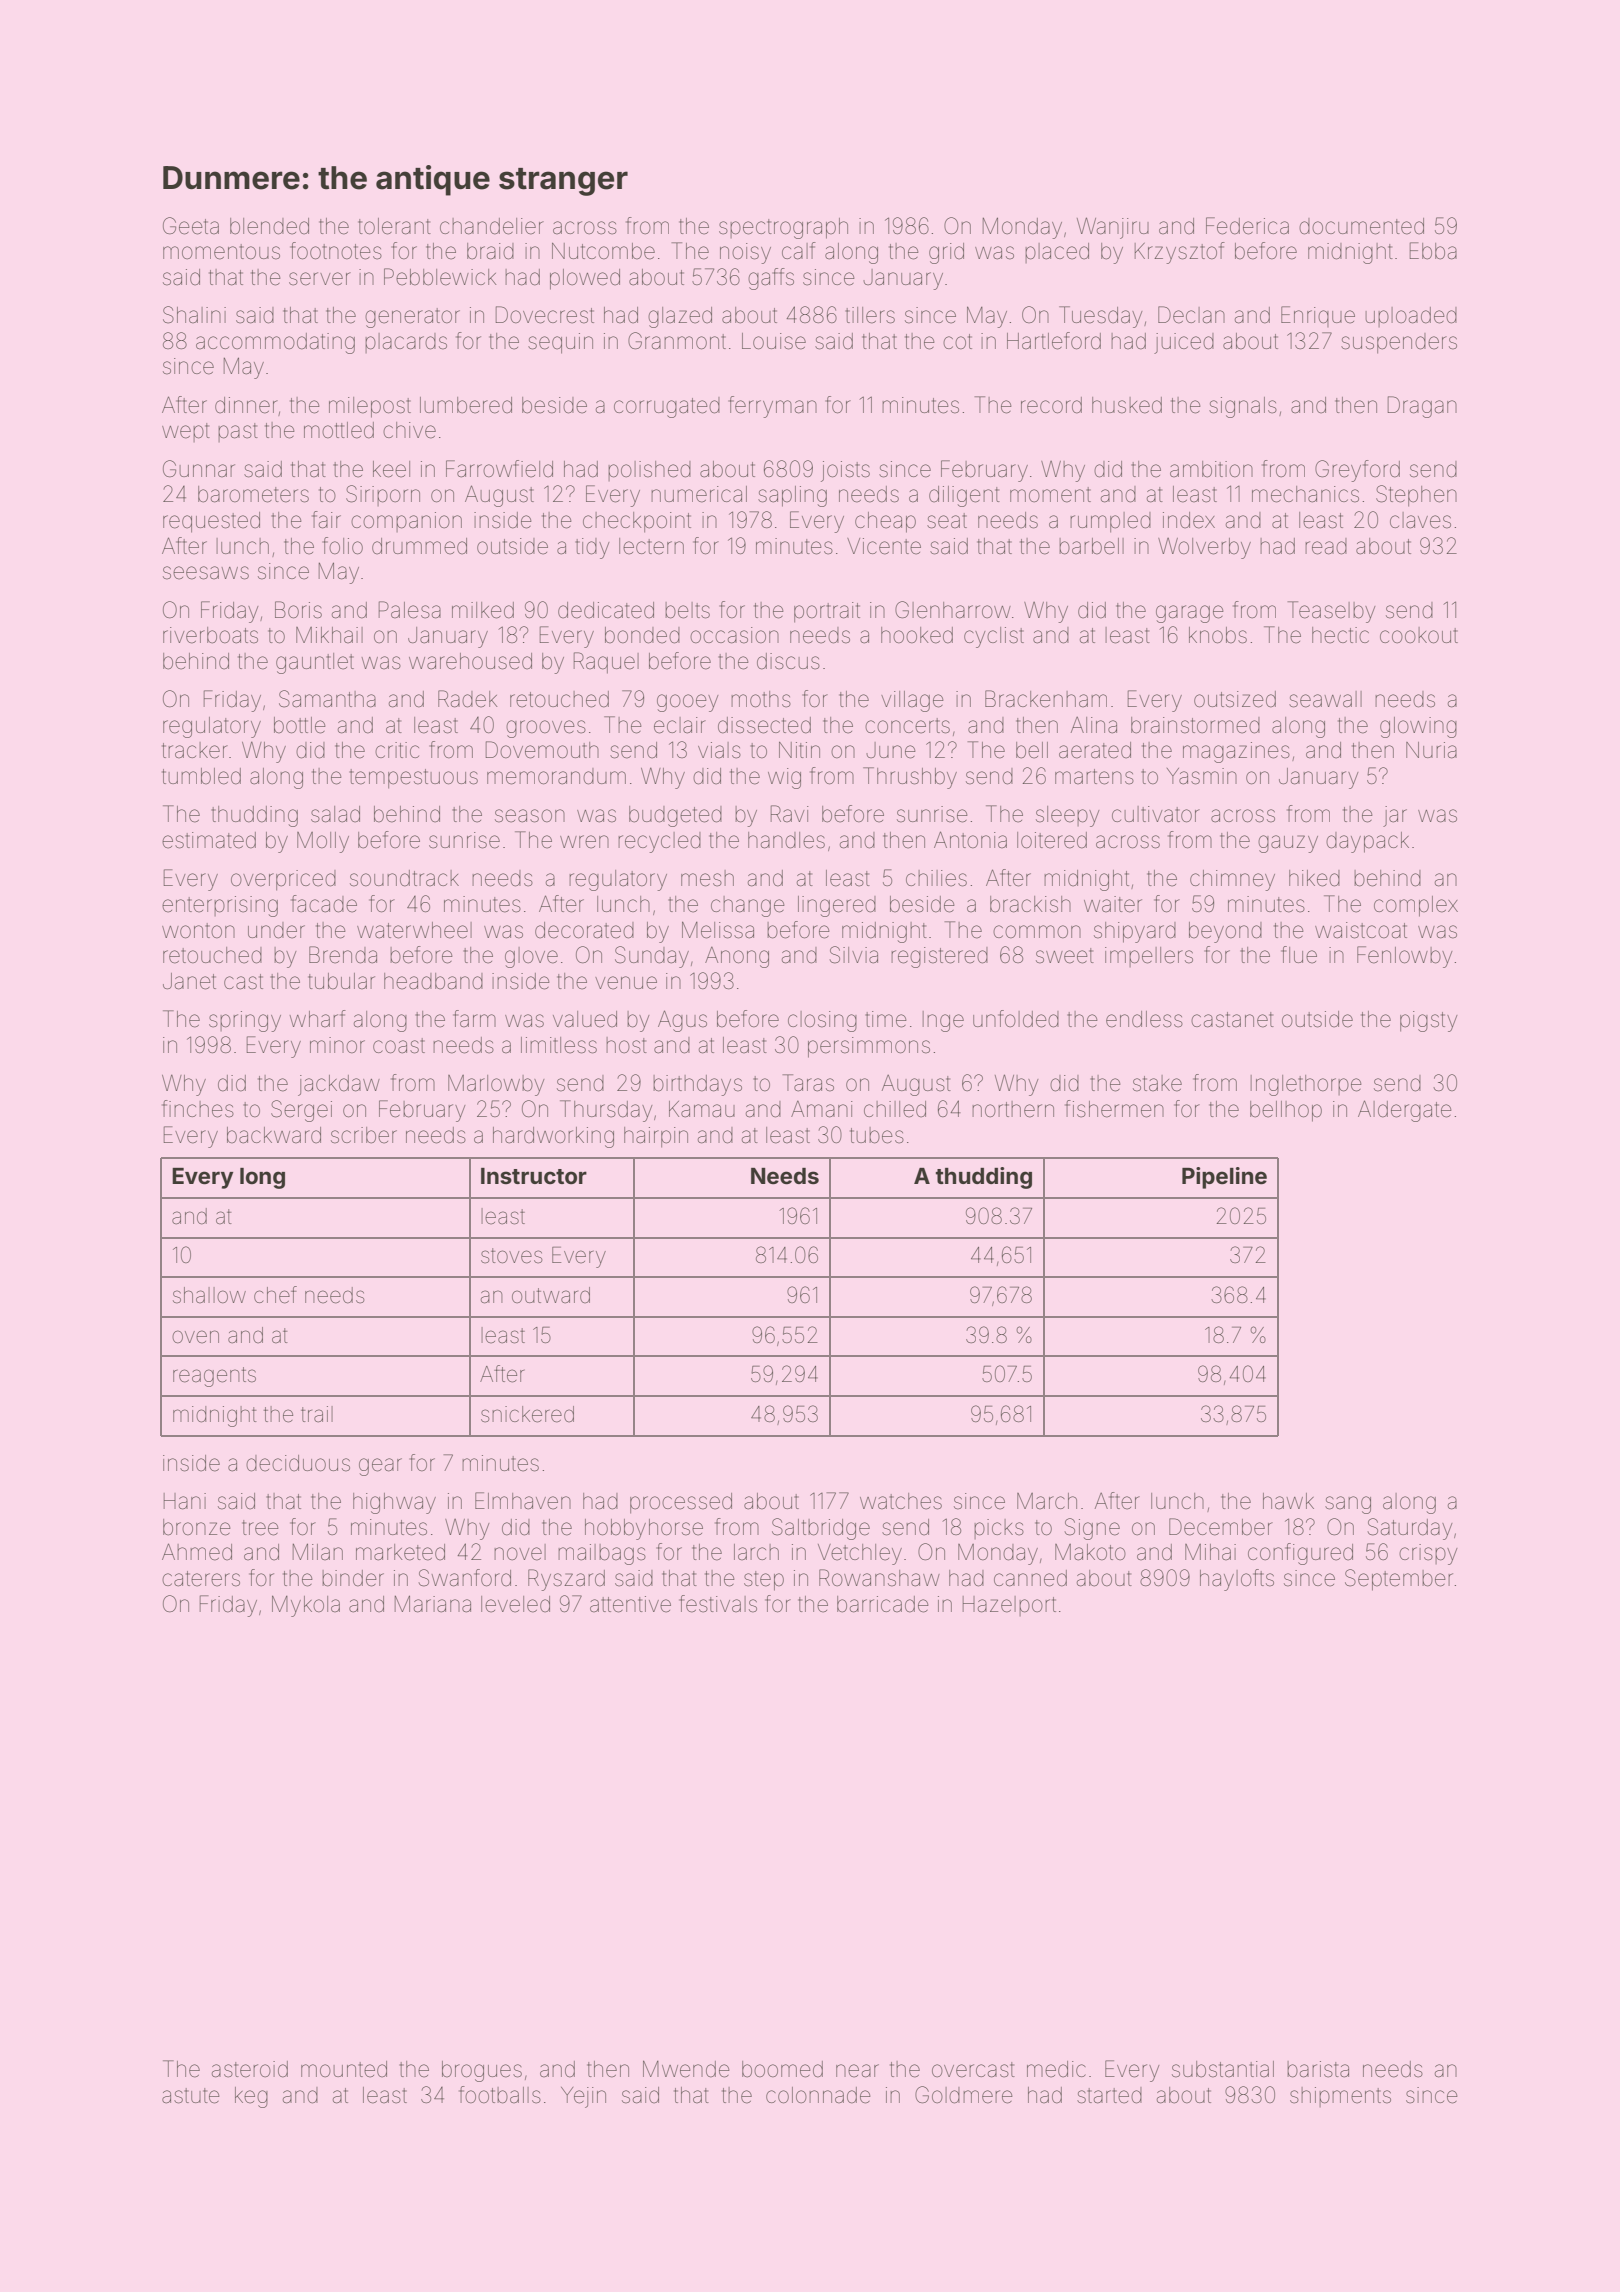  I want to click on Pipeline, so click(1224, 1178).
